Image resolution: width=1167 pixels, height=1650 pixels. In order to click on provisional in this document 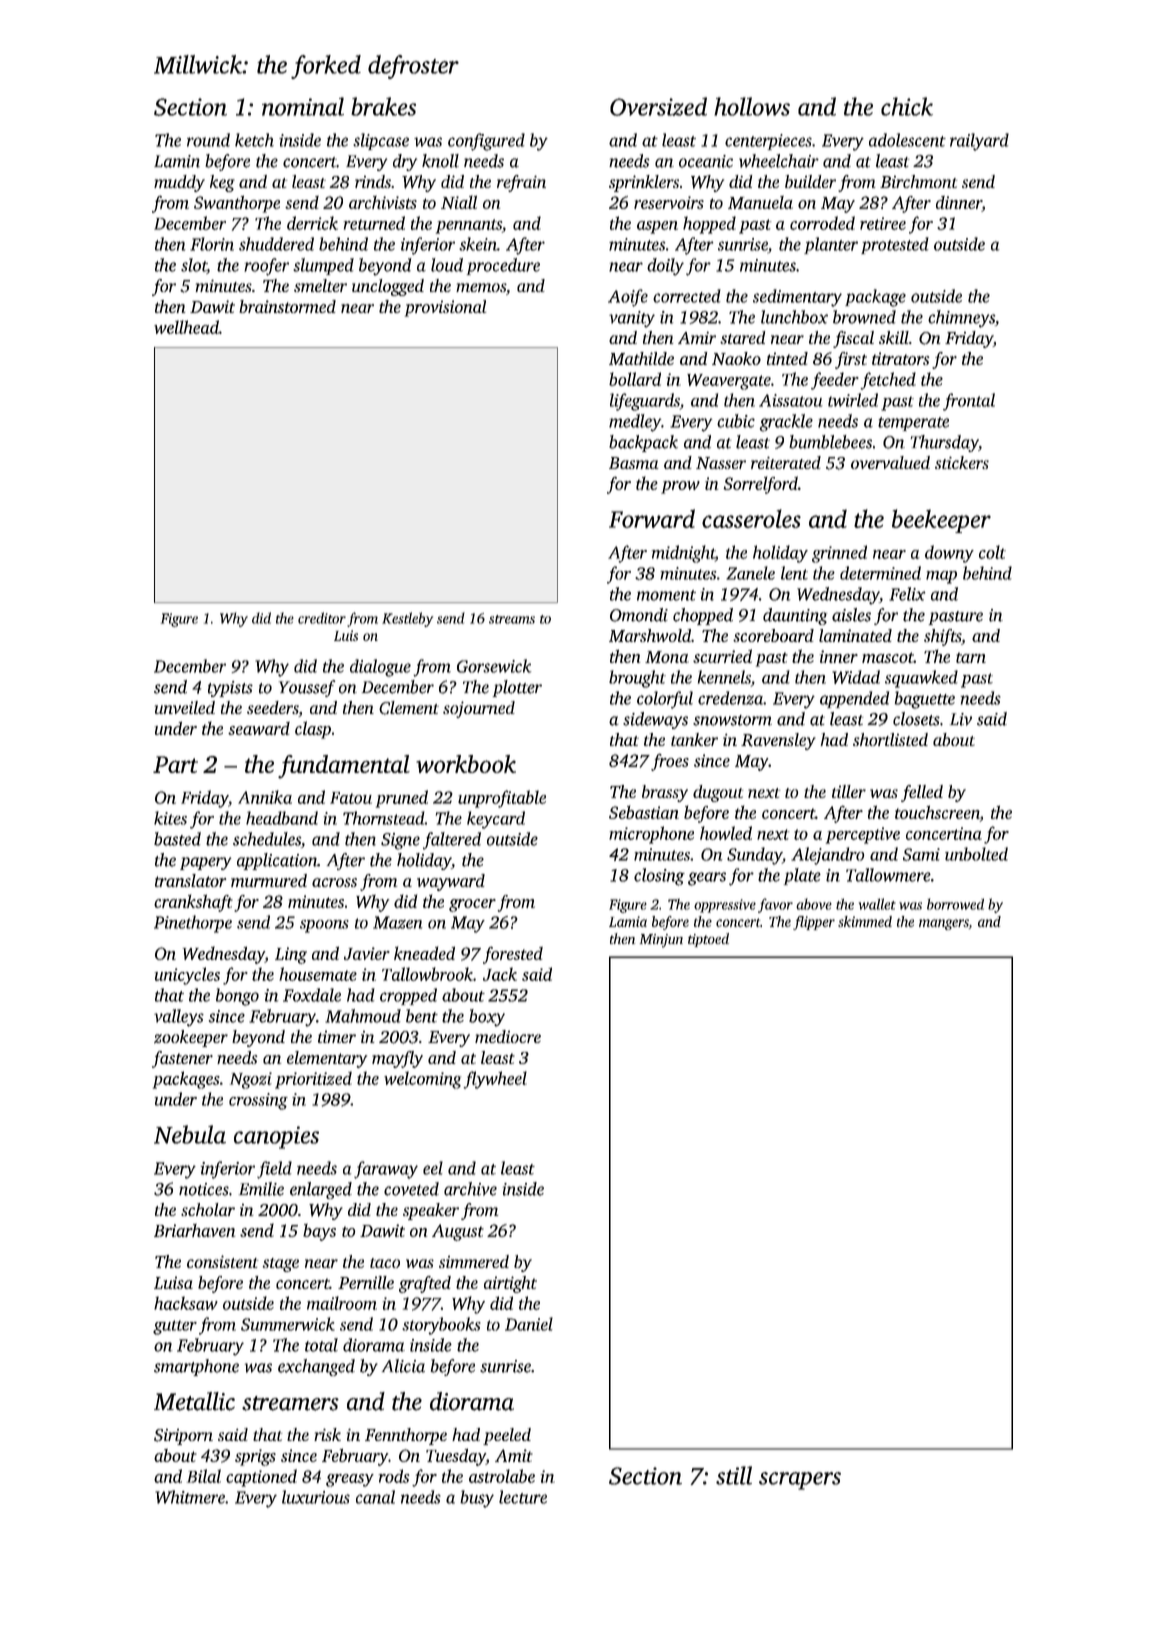, I will do `click(445, 308)`.
